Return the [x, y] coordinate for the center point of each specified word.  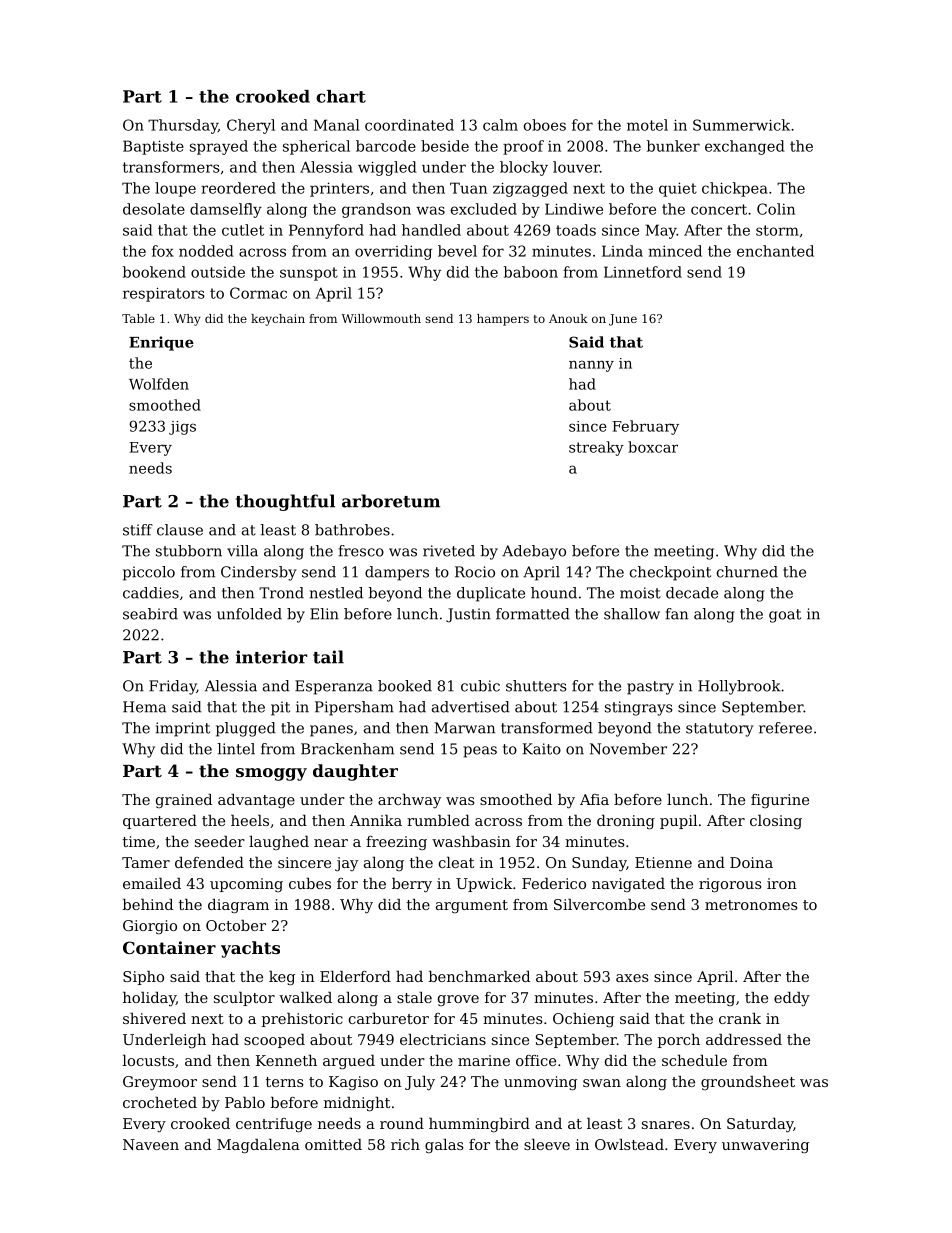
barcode [386, 146]
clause [180, 530]
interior [271, 657]
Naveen [151, 1144]
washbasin [471, 841]
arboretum [391, 501]
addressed [744, 1039]
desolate [154, 209]
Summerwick [741, 125]
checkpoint [670, 573]
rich [405, 1144]
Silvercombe [599, 904]
